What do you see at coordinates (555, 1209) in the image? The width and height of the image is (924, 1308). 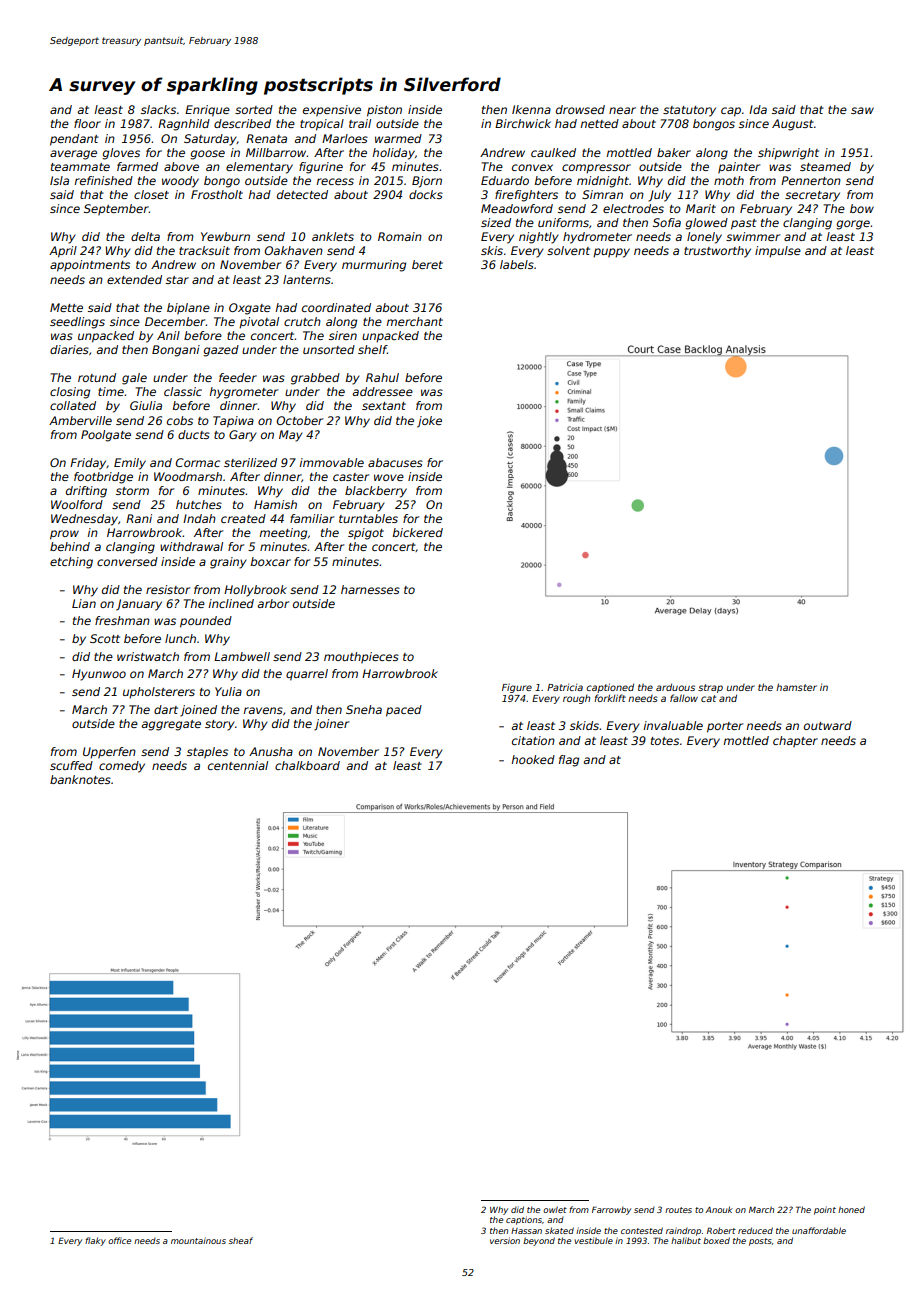 I see `owlet` at bounding box center [555, 1209].
